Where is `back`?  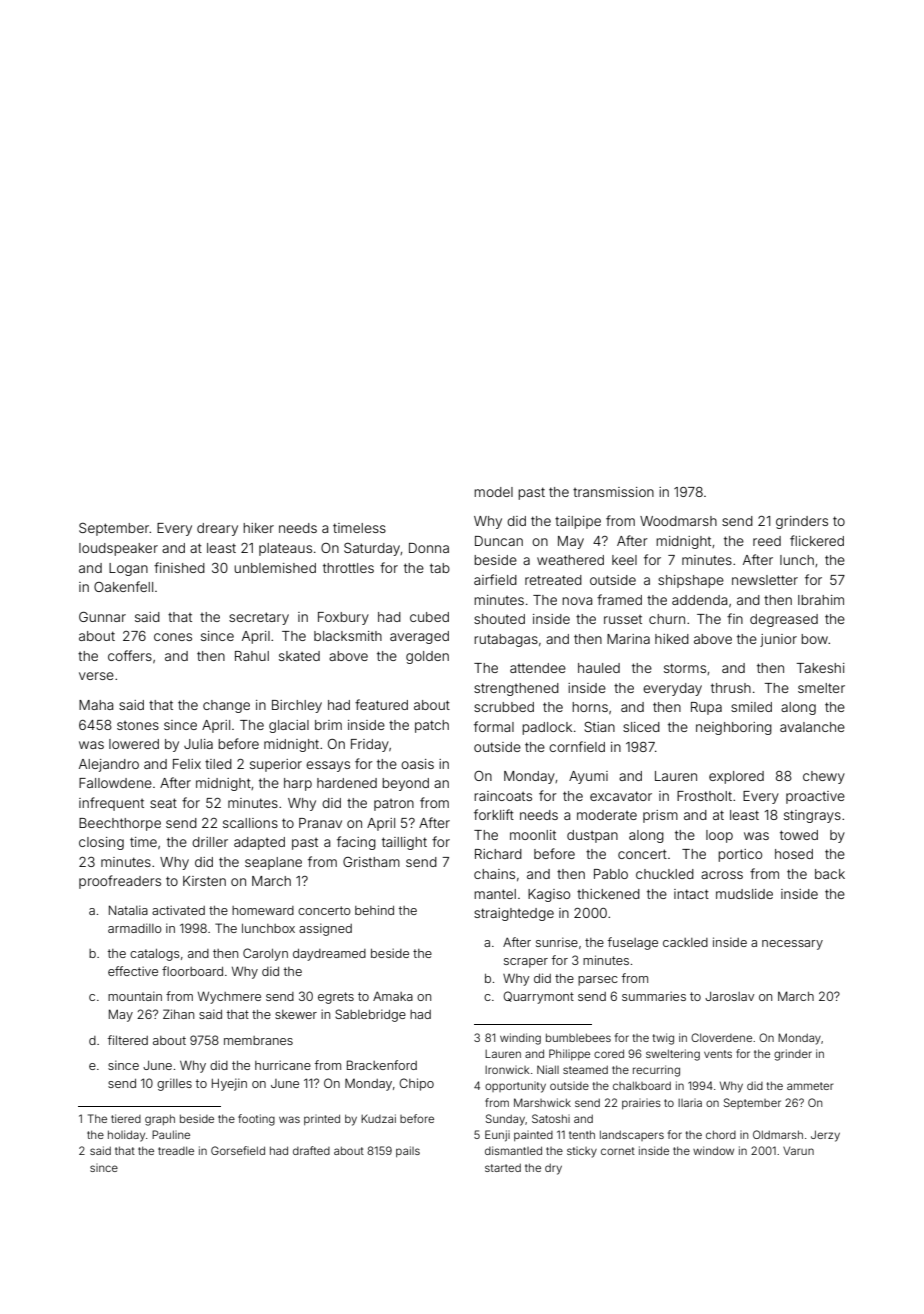 back is located at coordinates (830, 874).
